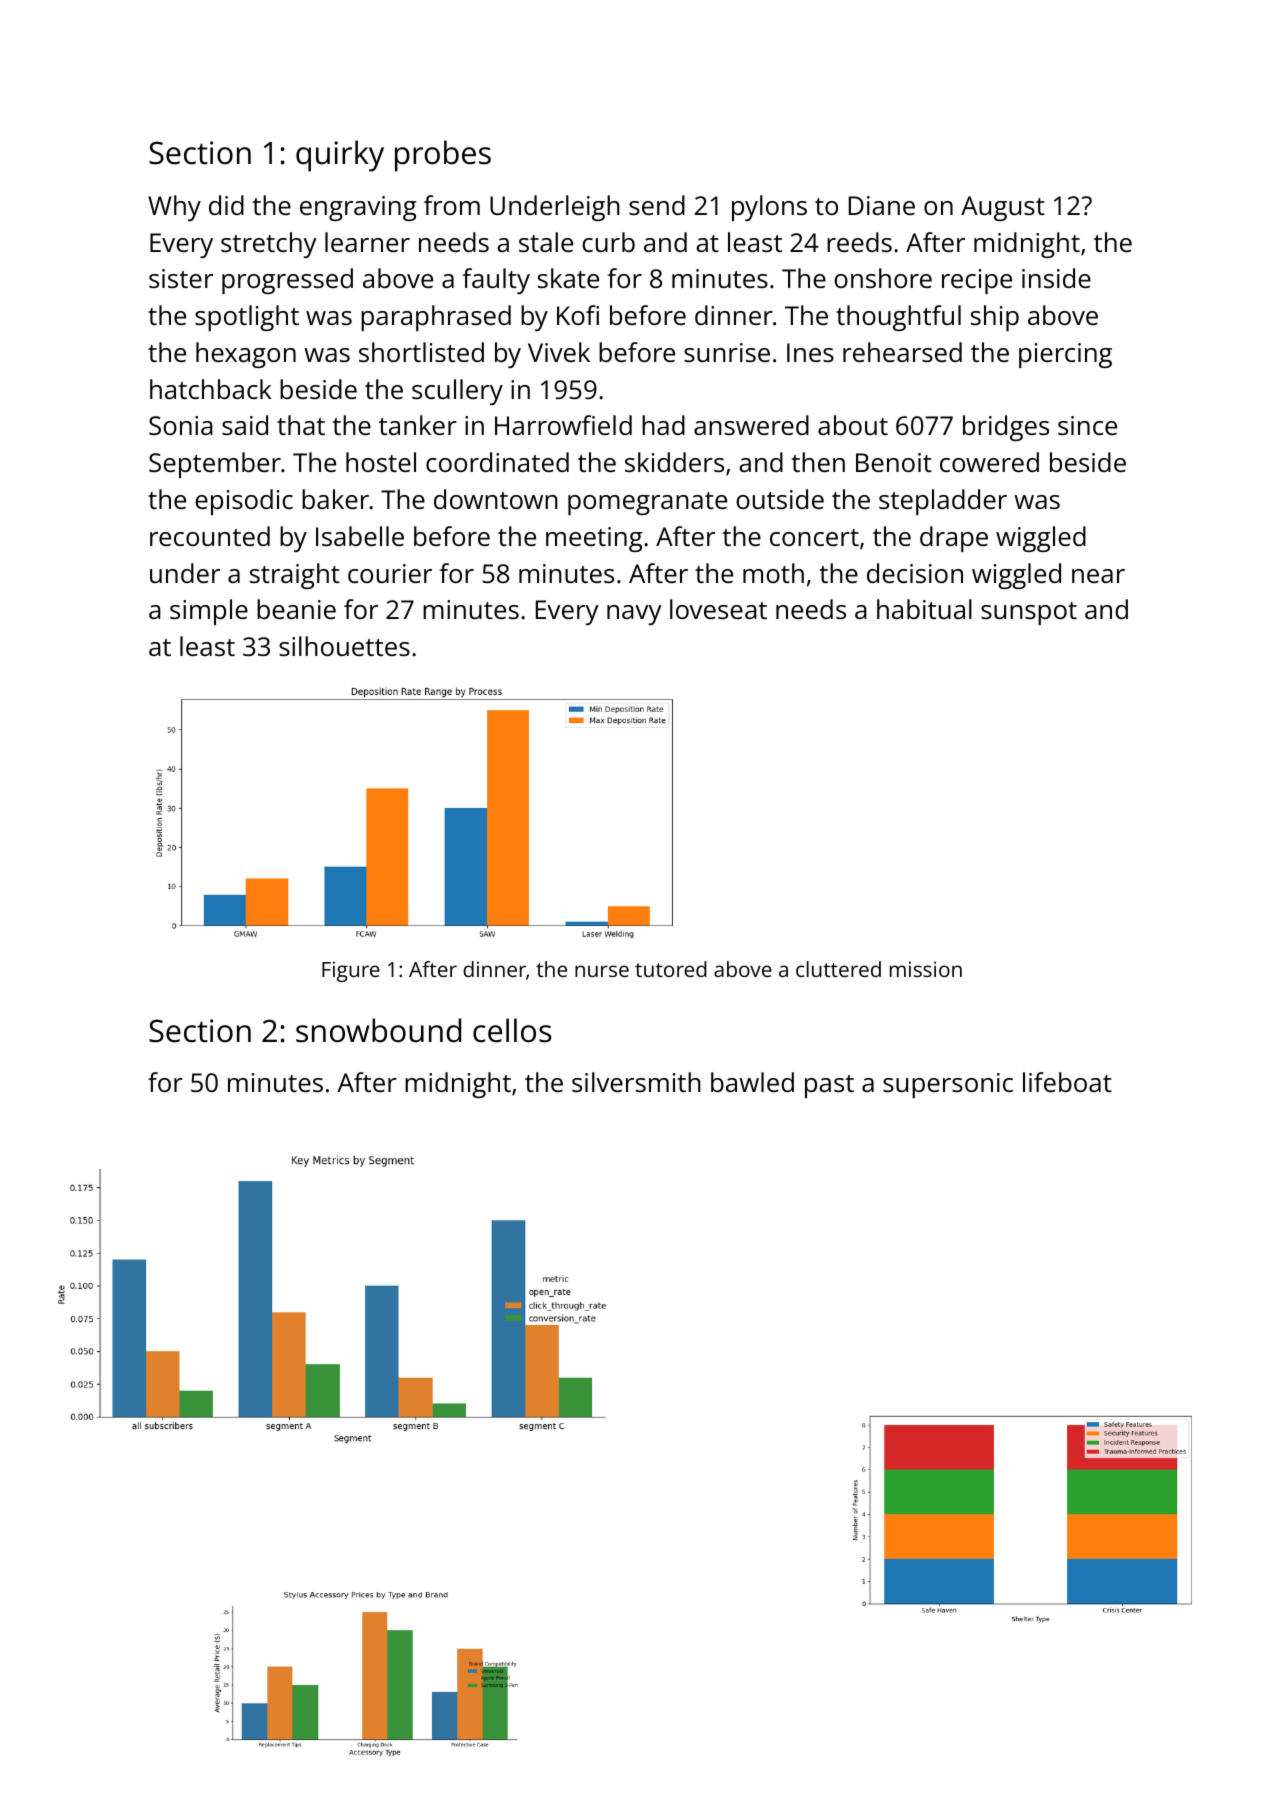  I want to click on meeting, so click(594, 539).
